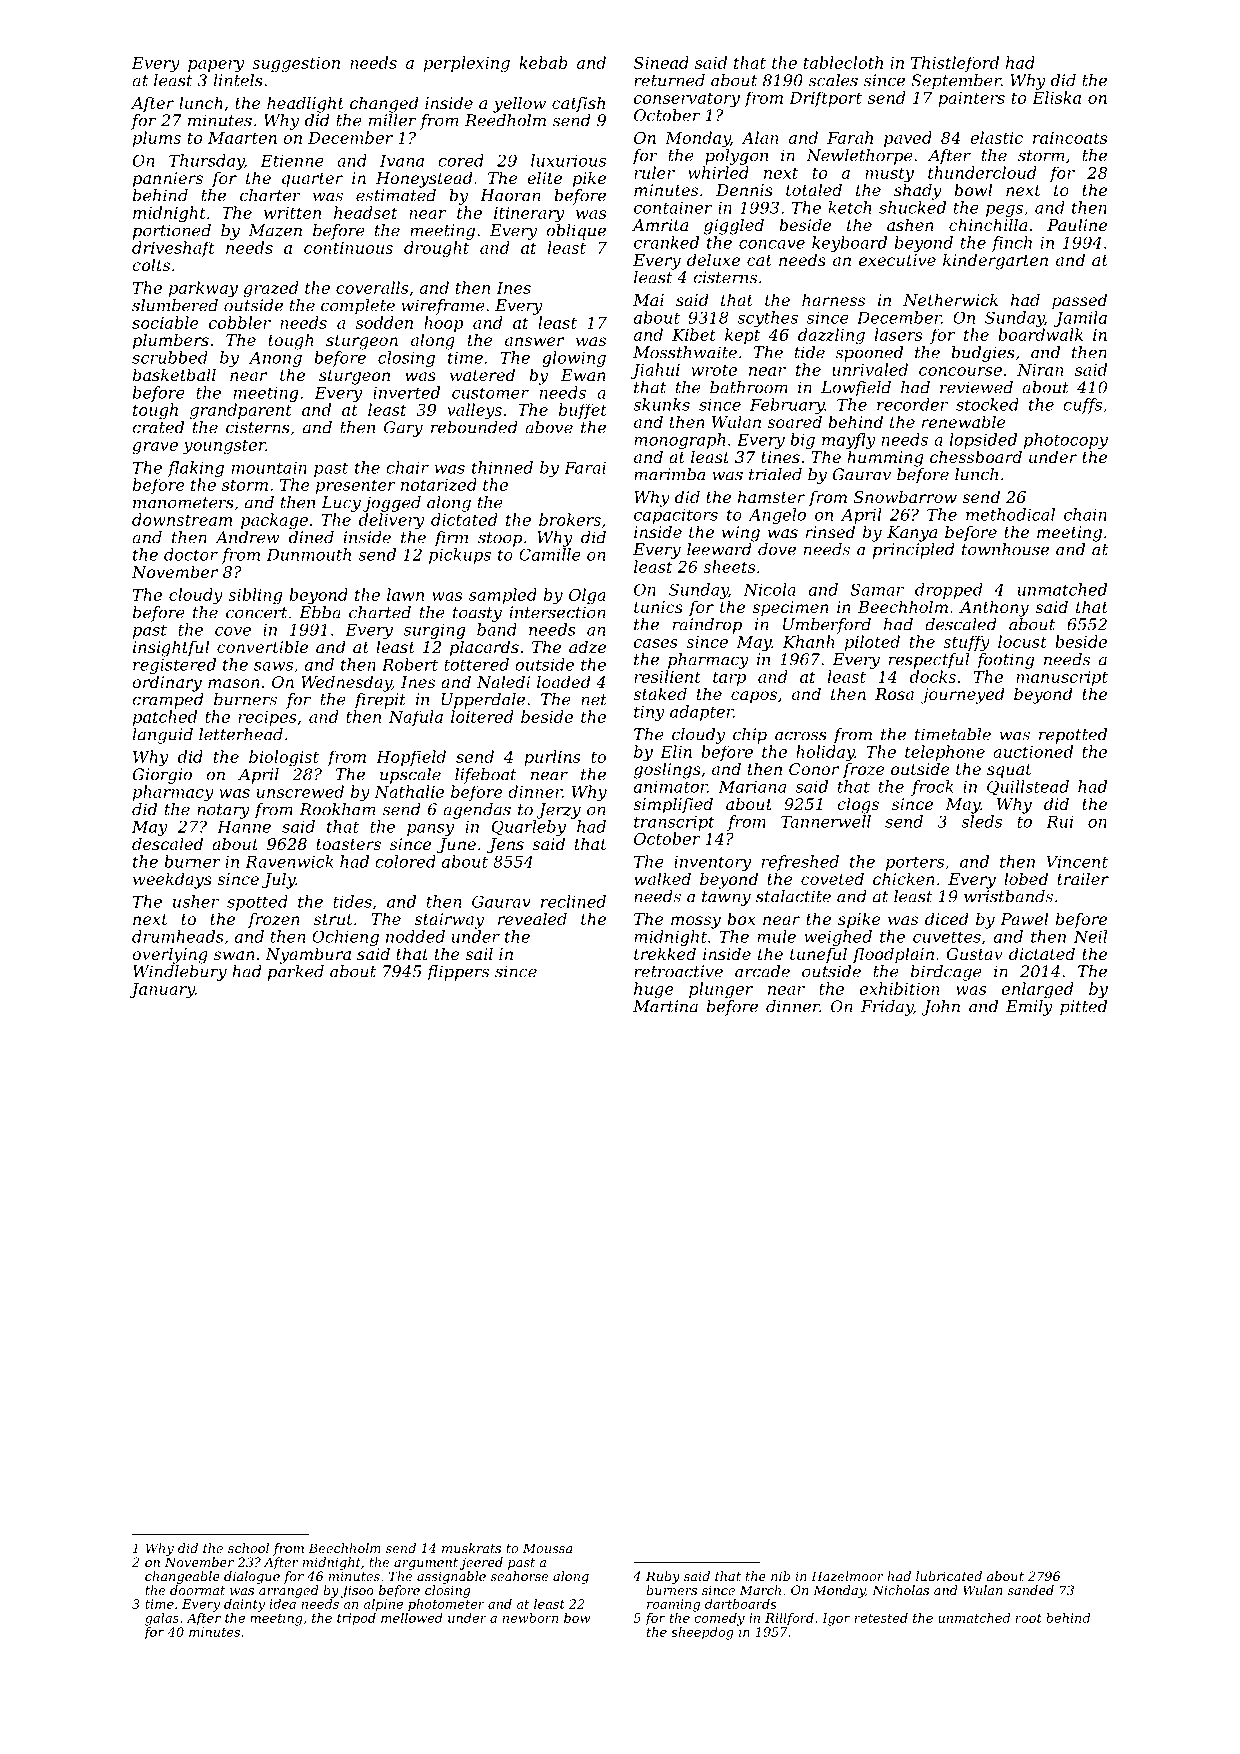 The height and width of the page is (1754, 1240). What do you see at coordinates (296, 65) in the page?
I see `suggestion` at bounding box center [296, 65].
